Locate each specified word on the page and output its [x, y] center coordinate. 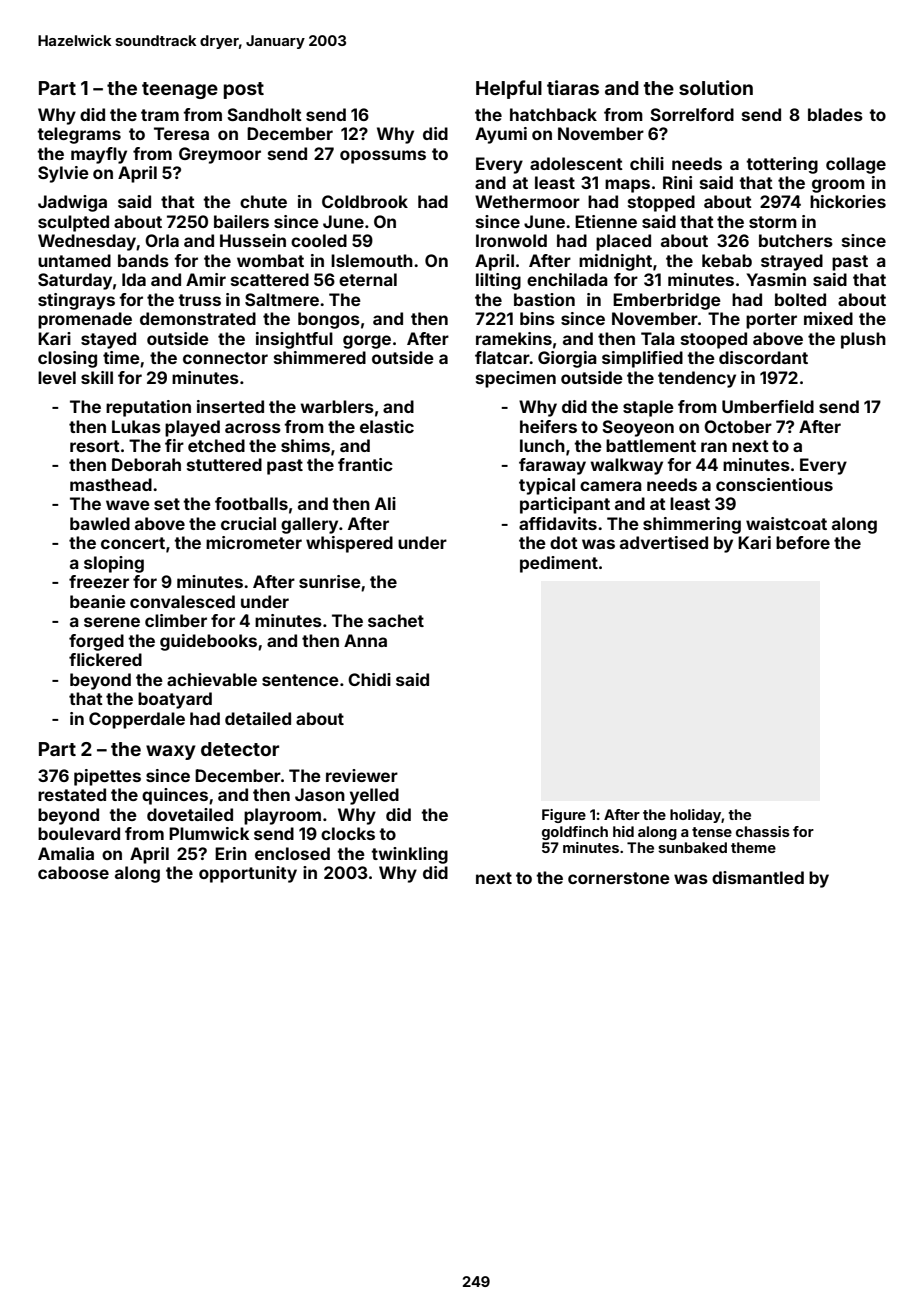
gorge [367, 342]
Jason [320, 794]
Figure [564, 816]
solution [716, 87]
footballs [251, 503]
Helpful [509, 89]
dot [564, 542]
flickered [105, 659]
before [803, 542]
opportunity [248, 874]
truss [199, 300]
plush [863, 340]
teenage [180, 90]
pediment [559, 564]
